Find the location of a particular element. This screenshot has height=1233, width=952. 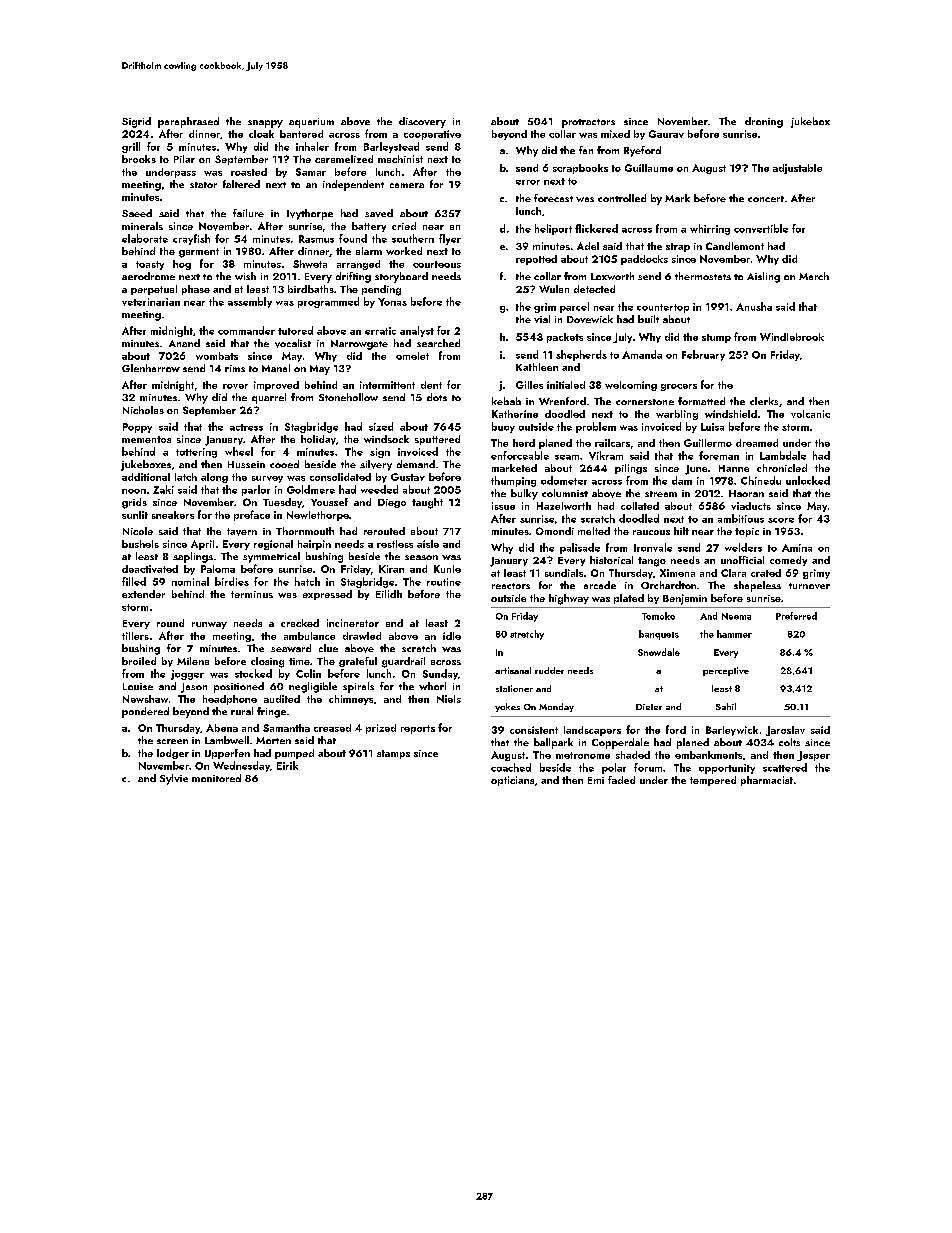

droning is located at coordinates (764, 122).
